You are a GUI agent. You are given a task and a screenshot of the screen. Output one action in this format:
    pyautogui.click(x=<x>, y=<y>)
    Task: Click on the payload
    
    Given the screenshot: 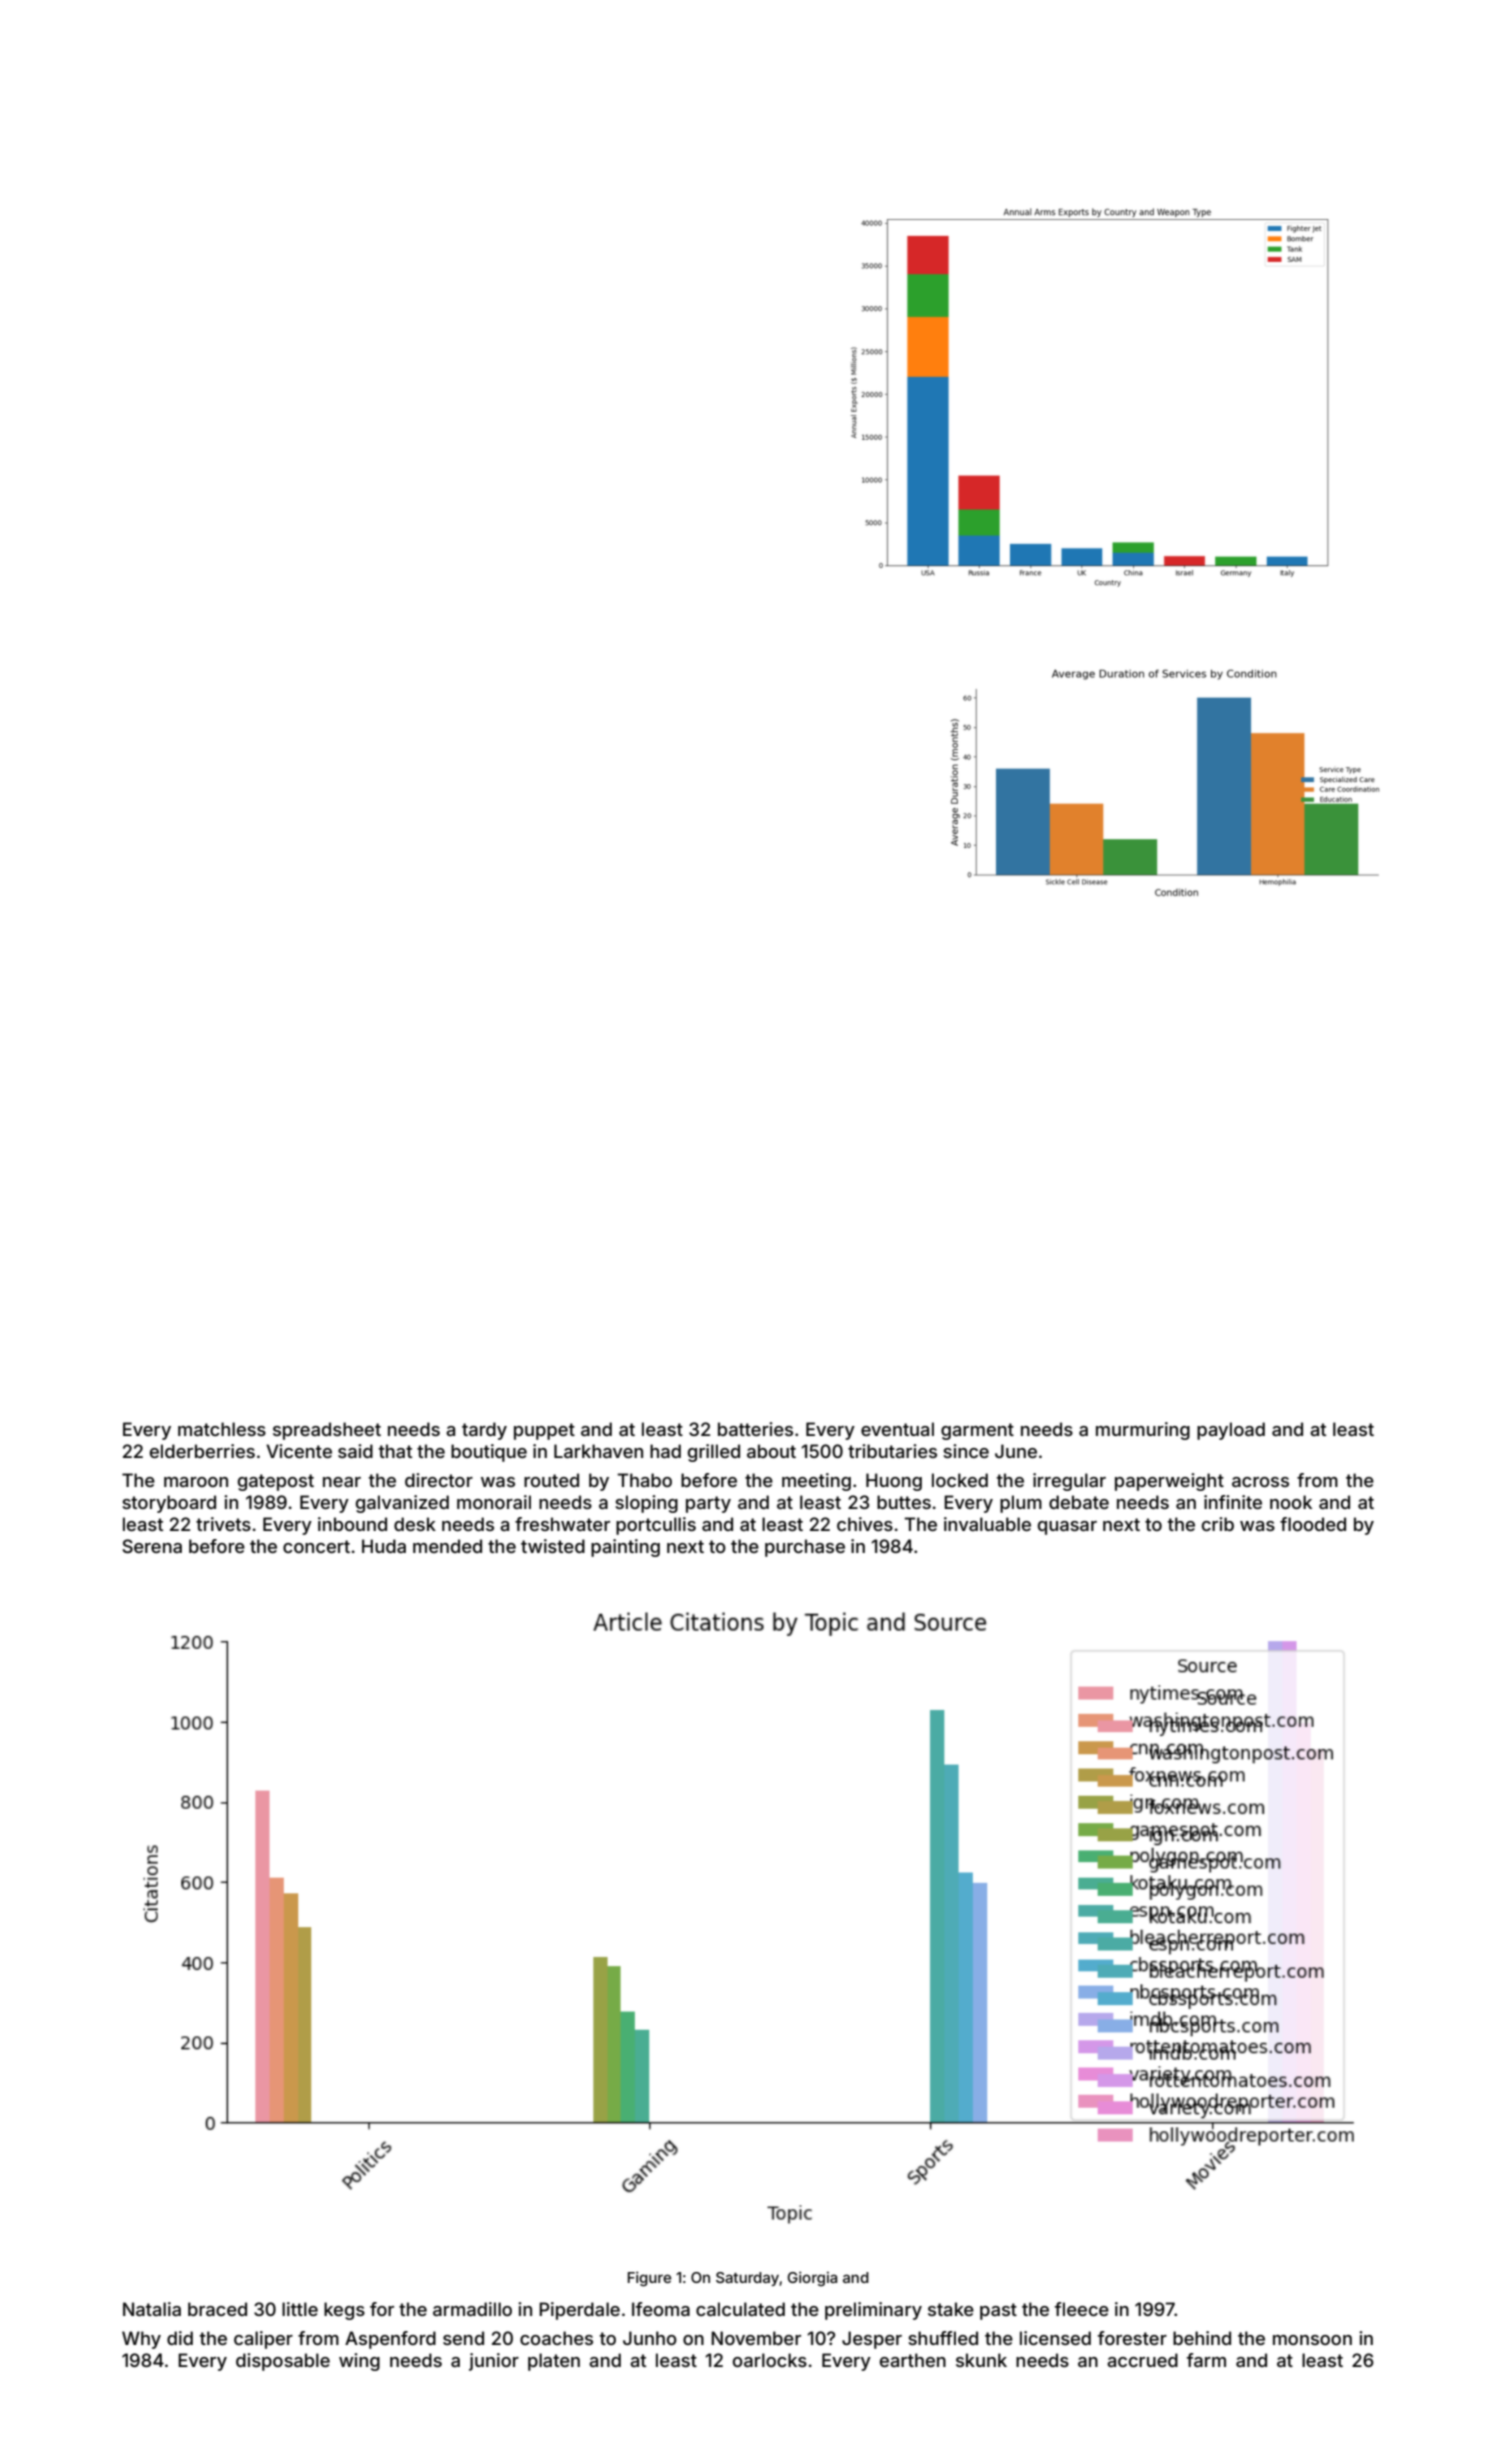 What is the action you would take?
    pyautogui.click(x=1231, y=1431)
